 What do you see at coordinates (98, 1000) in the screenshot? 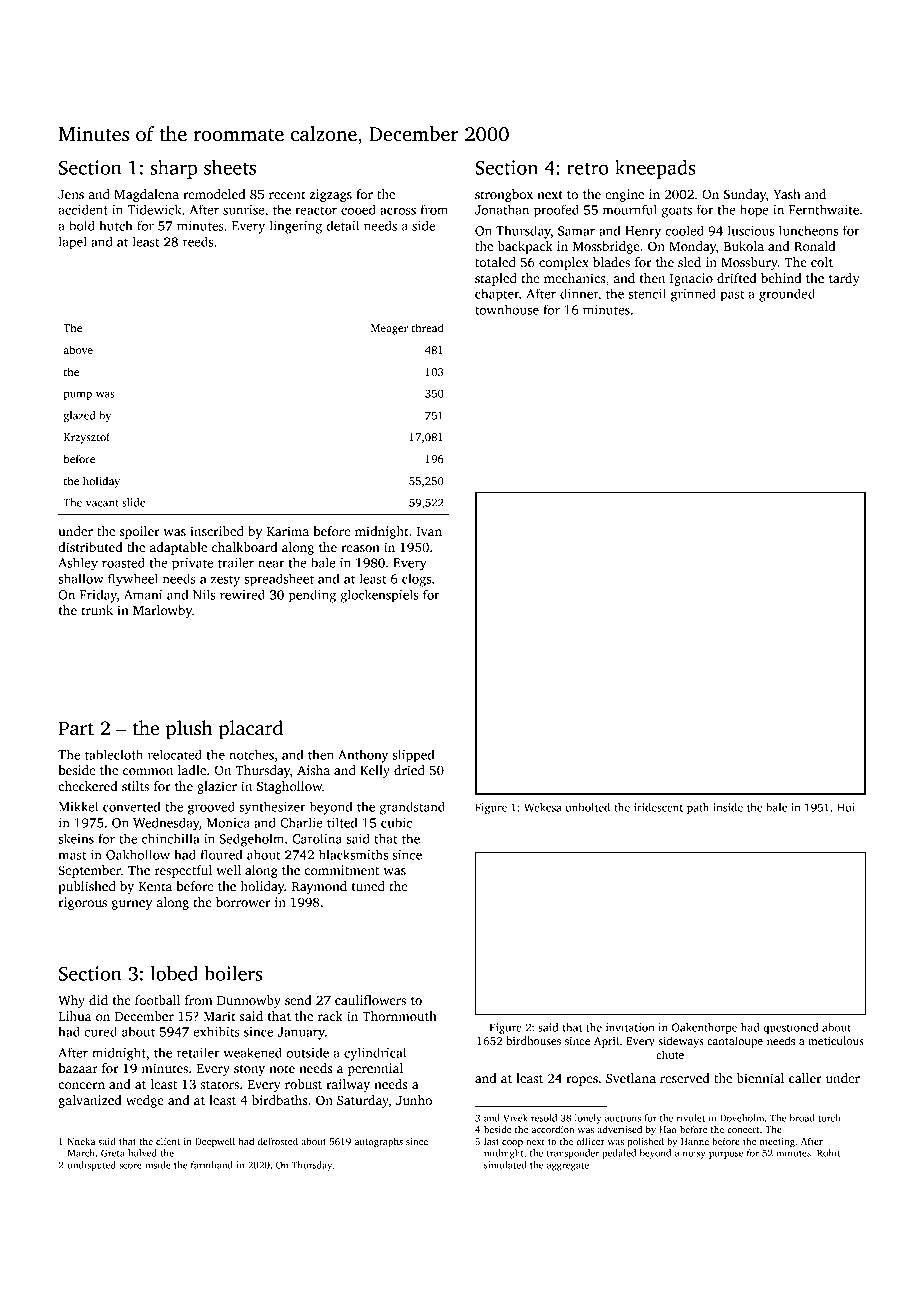
I see `did` at bounding box center [98, 1000].
